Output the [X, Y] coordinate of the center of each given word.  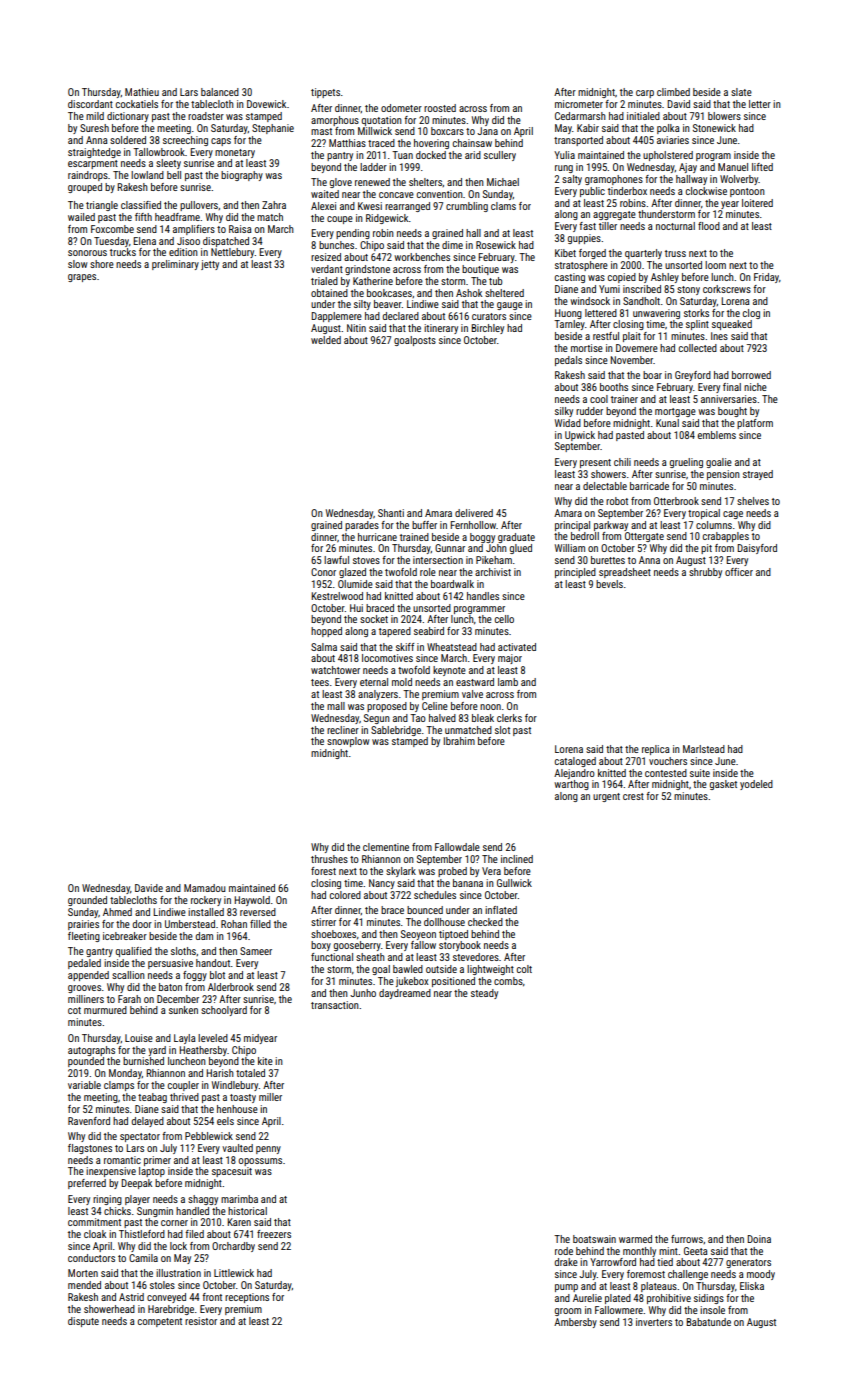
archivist [493, 572]
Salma [324, 647]
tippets [325, 93]
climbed [673, 92]
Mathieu [142, 92]
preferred [87, 1184]
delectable [605, 486]
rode [564, 1251]
